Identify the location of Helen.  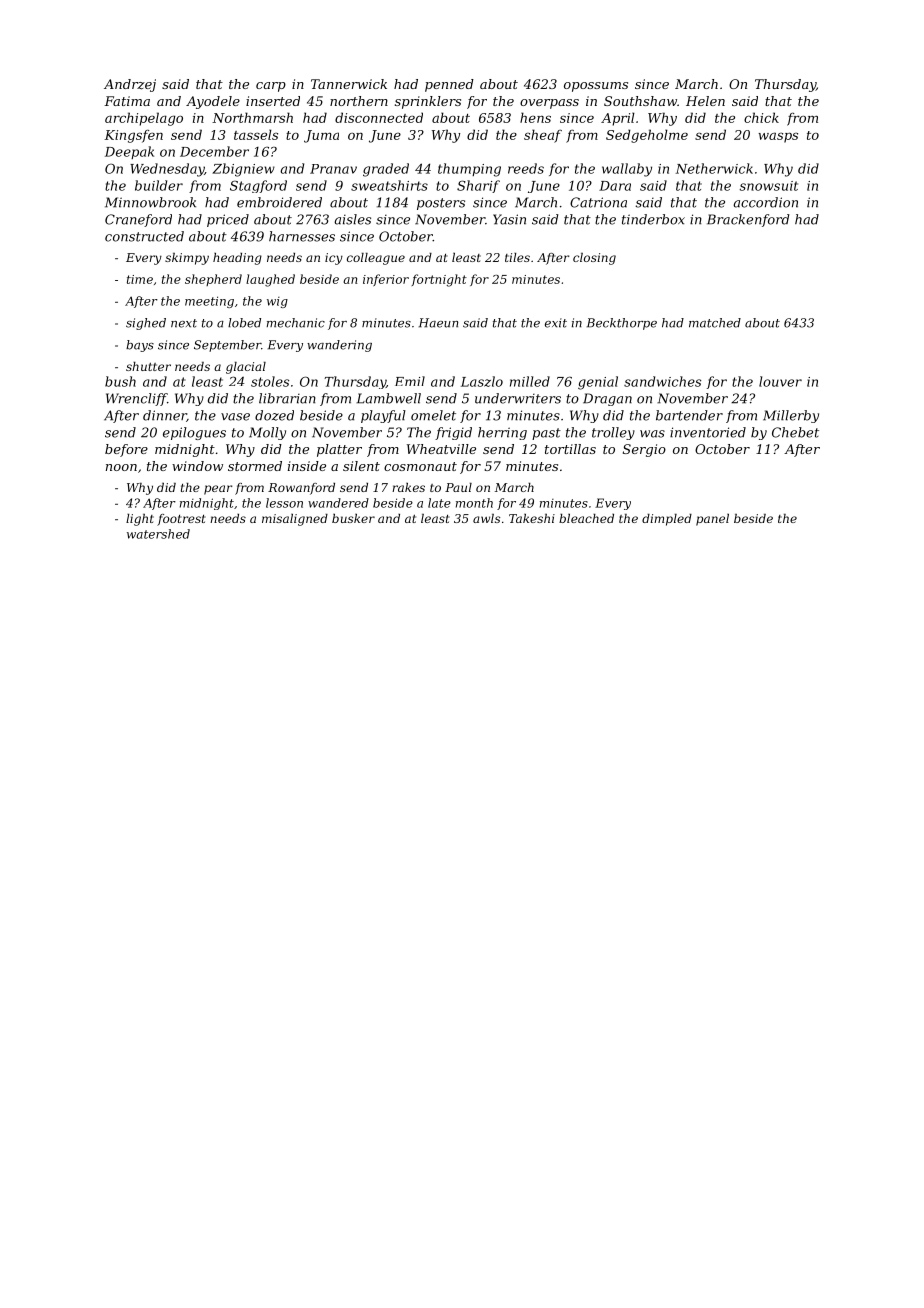
(705, 101).
